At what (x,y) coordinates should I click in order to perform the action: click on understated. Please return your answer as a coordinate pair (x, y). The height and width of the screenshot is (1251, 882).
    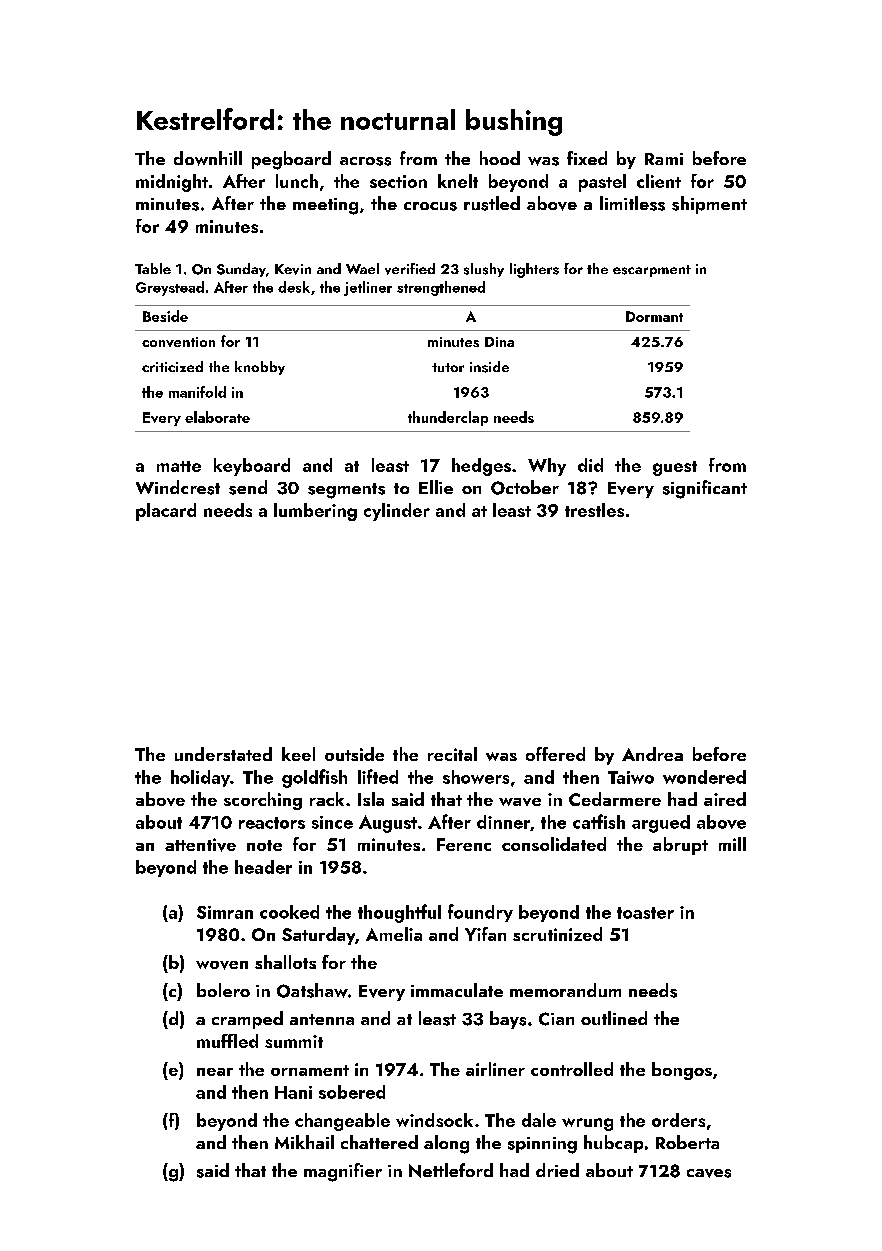
    Looking at the image, I should click on (223, 754).
